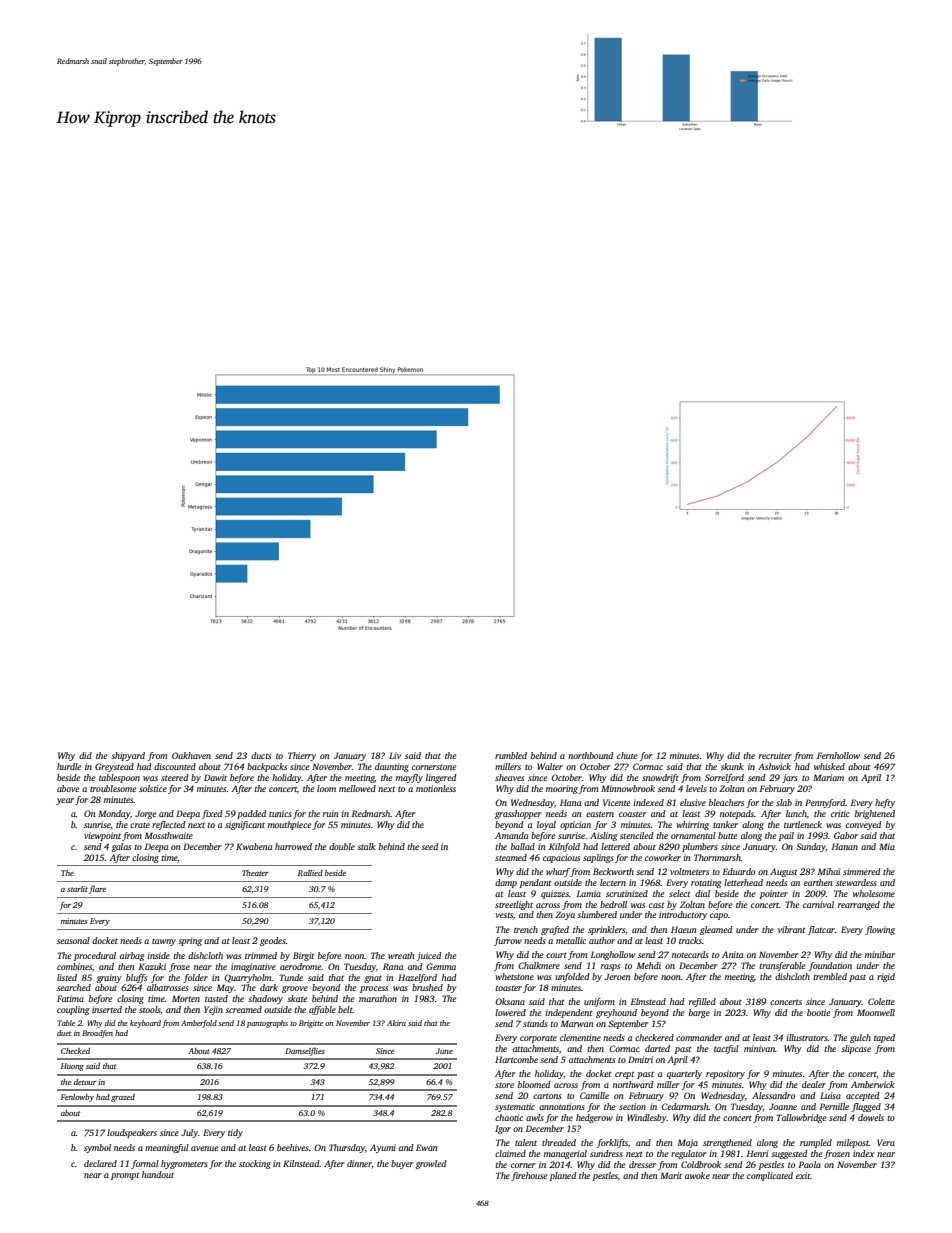 The height and width of the document is (1233, 952). Describe the element at coordinates (504, 1085) in the document. I see `store` at that location.
